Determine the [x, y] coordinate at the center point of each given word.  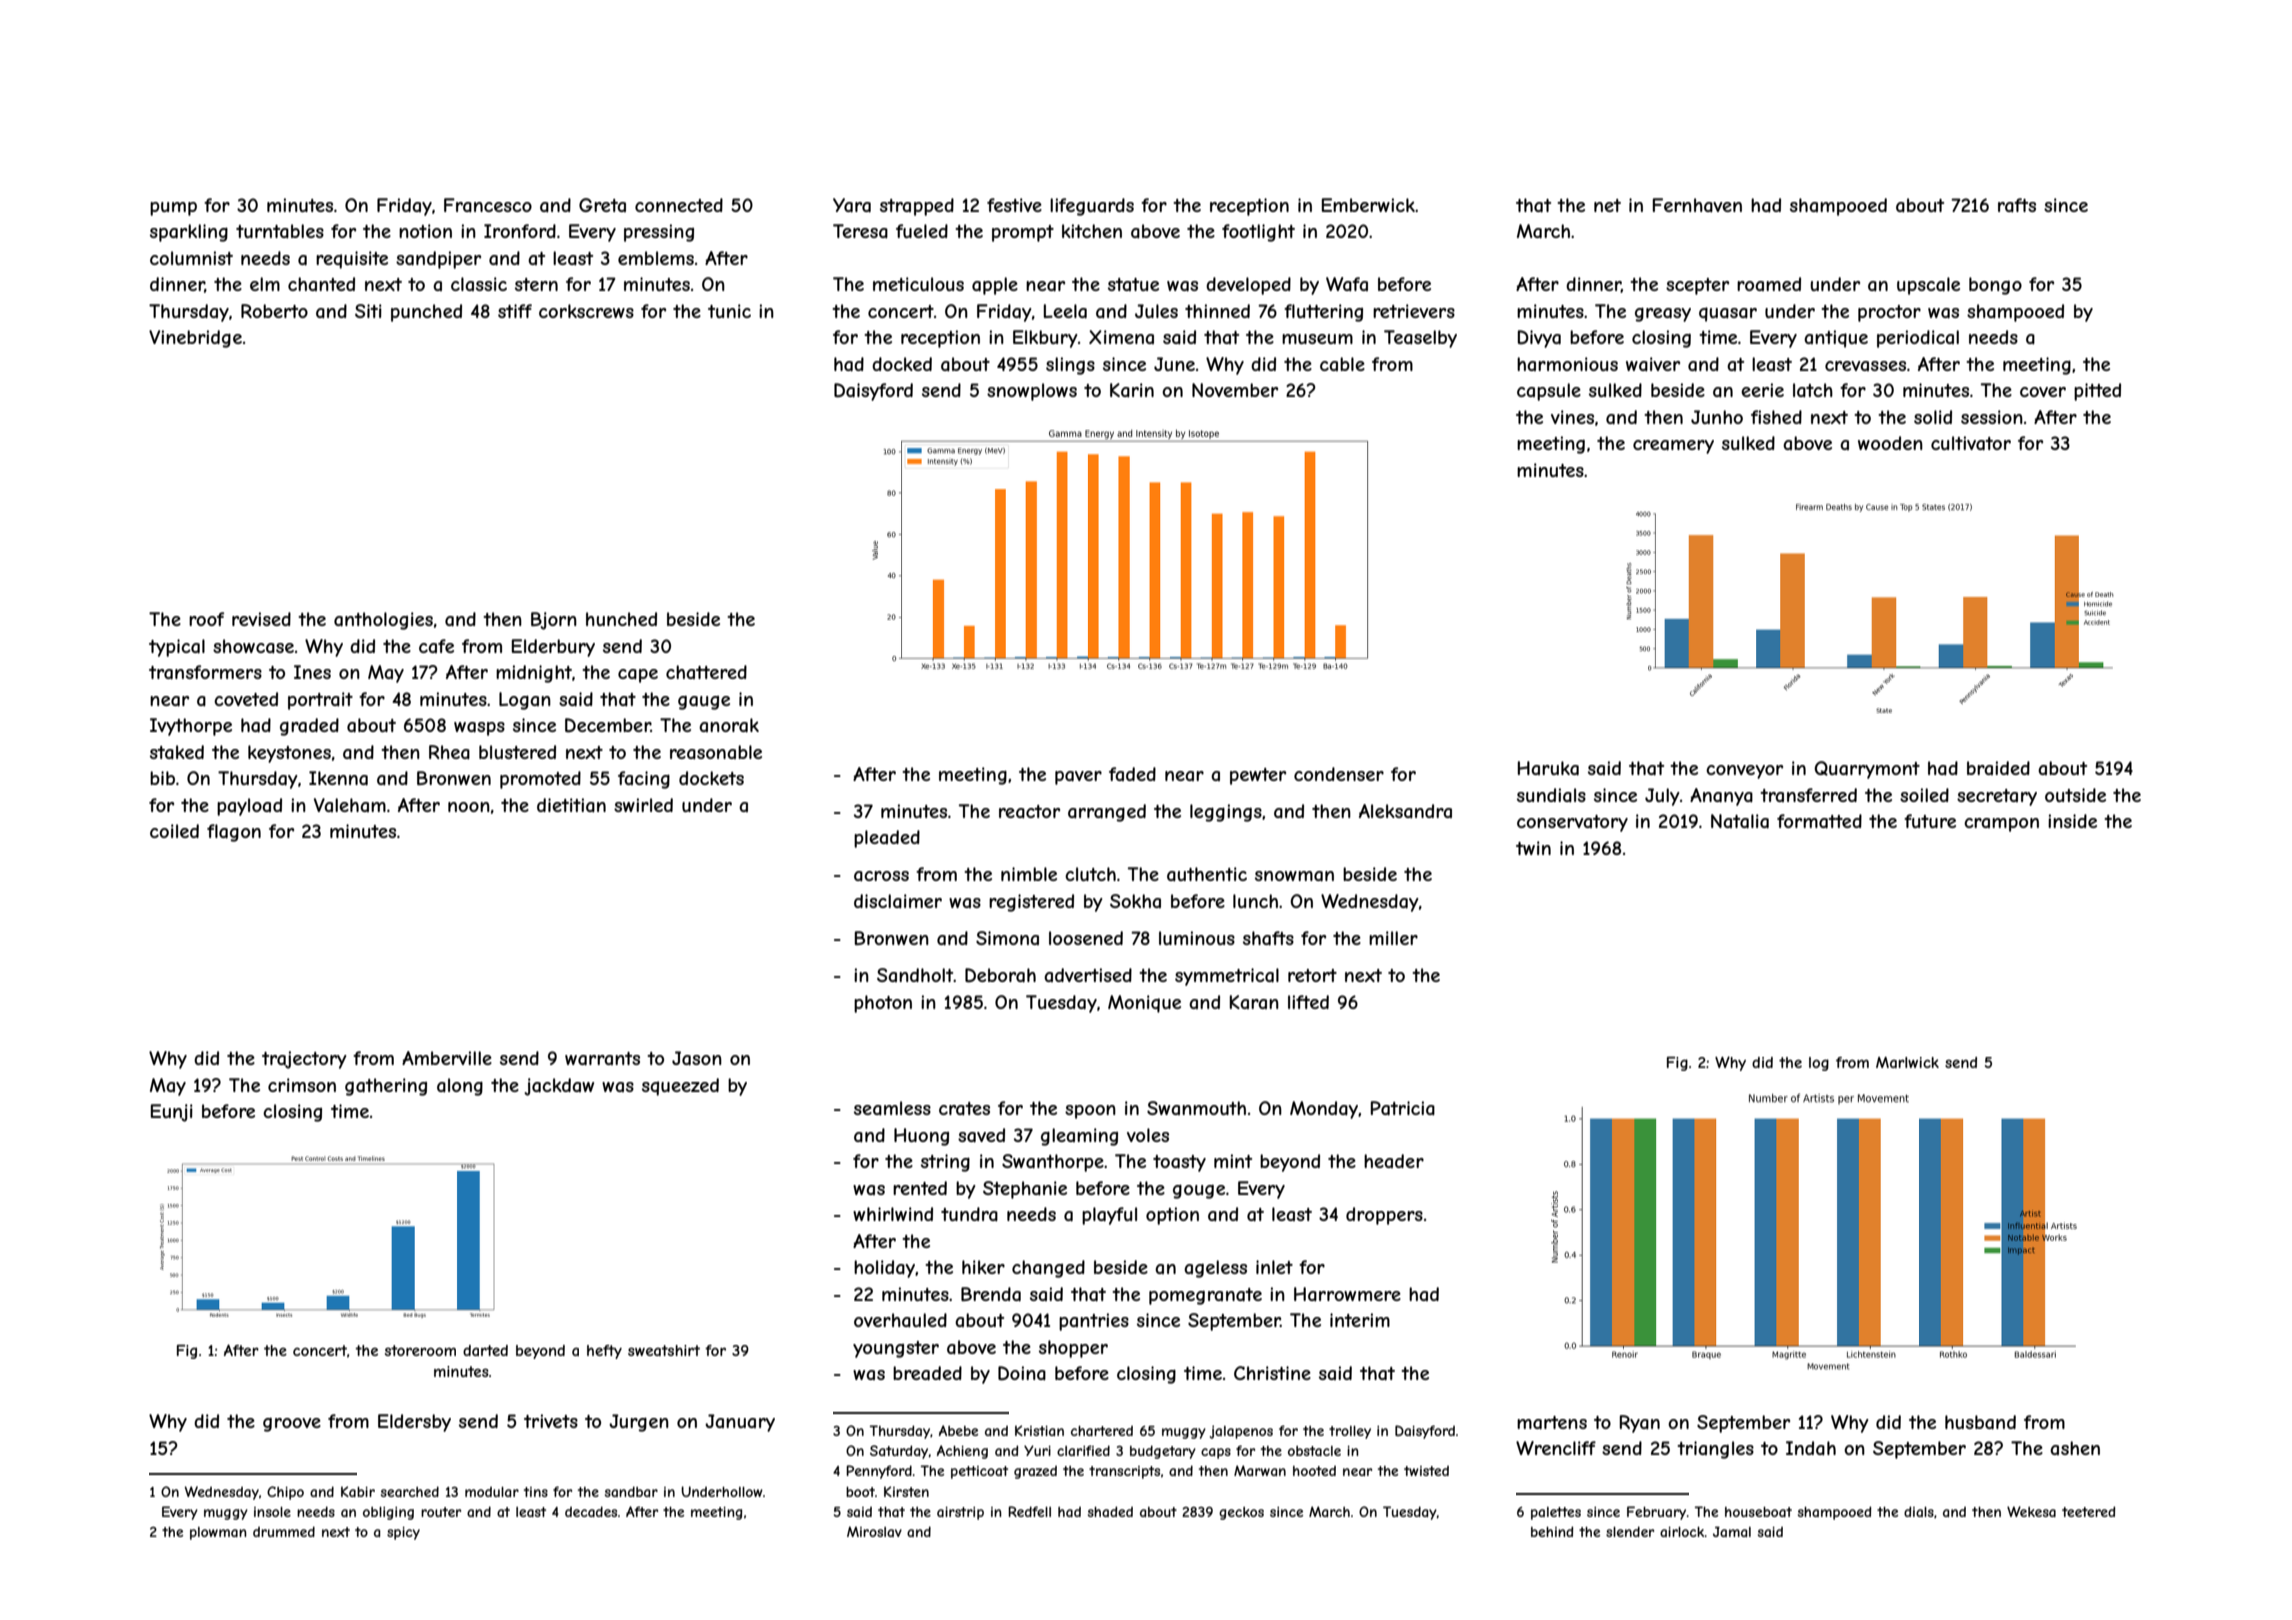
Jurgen [639, 1423]
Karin [1132, 390]
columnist [191, 258]
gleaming [1079, 1137]
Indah [1811, 1448]
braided [1998, 768]
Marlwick [1907, 1062]
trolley [1350, 1432]
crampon [2001, 825]
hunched [621, 619]
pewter [1258, 776]
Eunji [172, 1113]
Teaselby [1420, 339]
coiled [174, 831]
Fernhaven [1697, 205]
